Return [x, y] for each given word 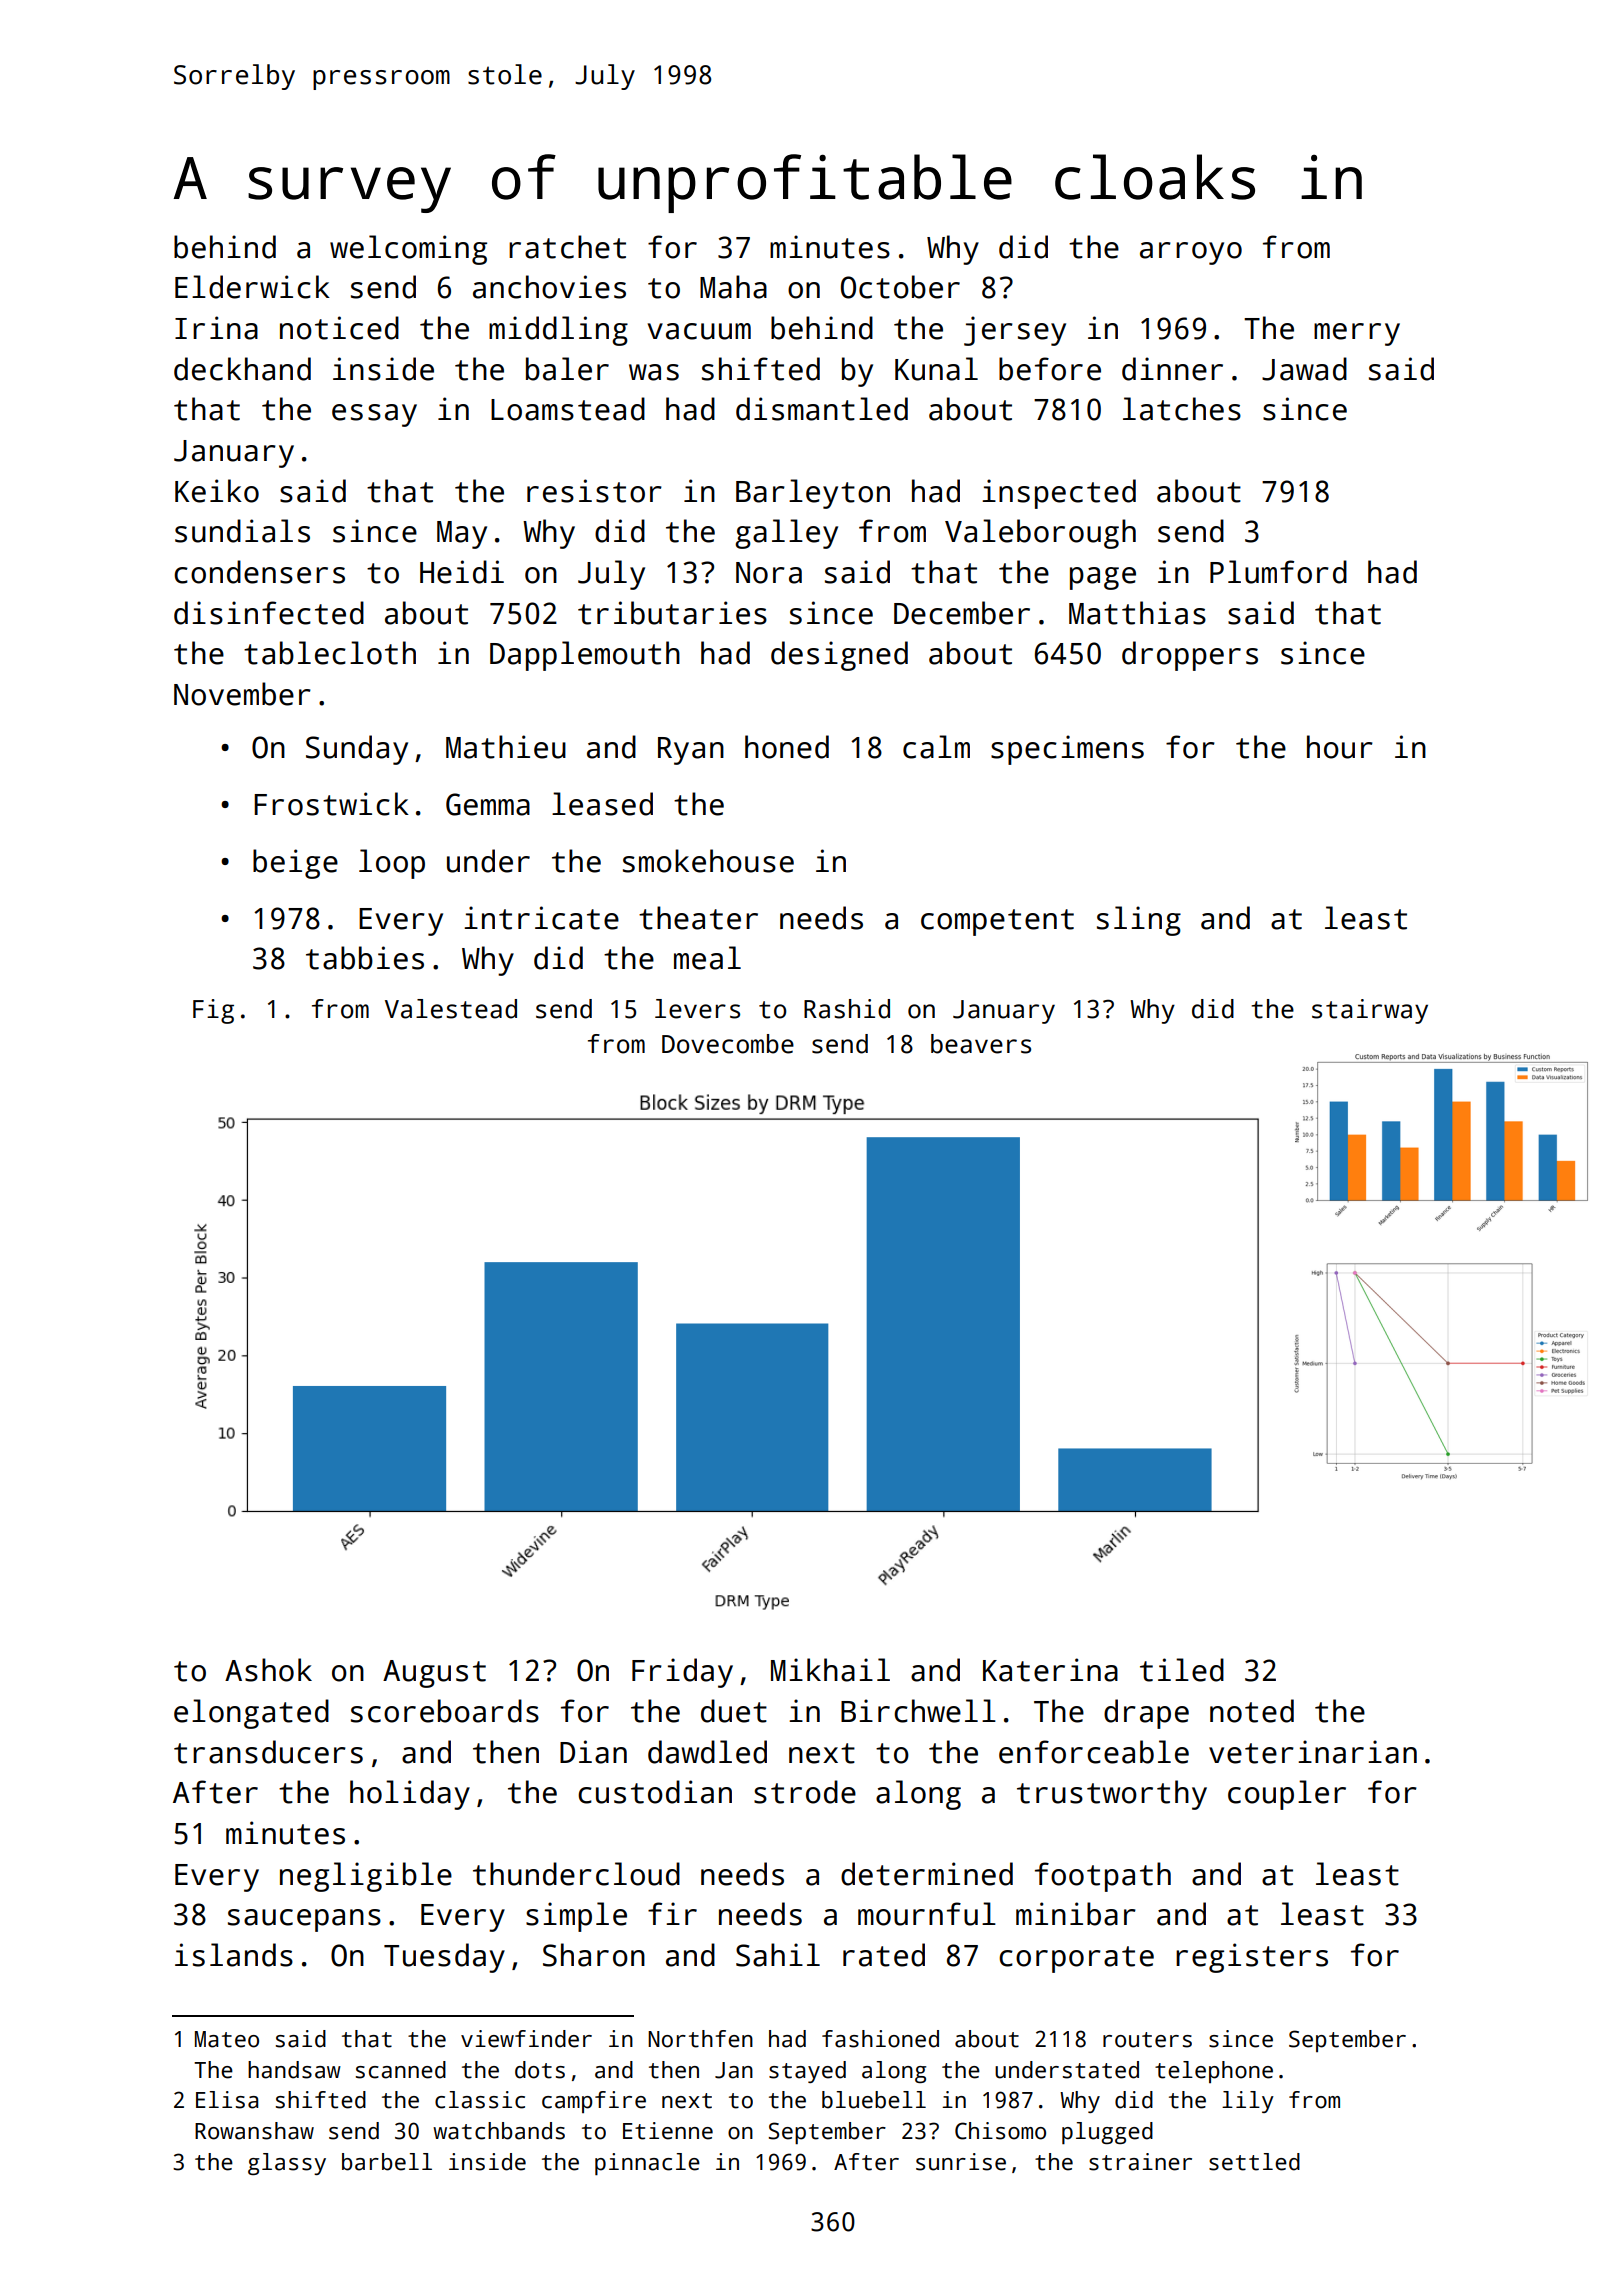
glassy [287, 2164]
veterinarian [1313, 1752]
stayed [807, 2072]
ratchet [567, 247]
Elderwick [252, 287]
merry [1357, 334]
